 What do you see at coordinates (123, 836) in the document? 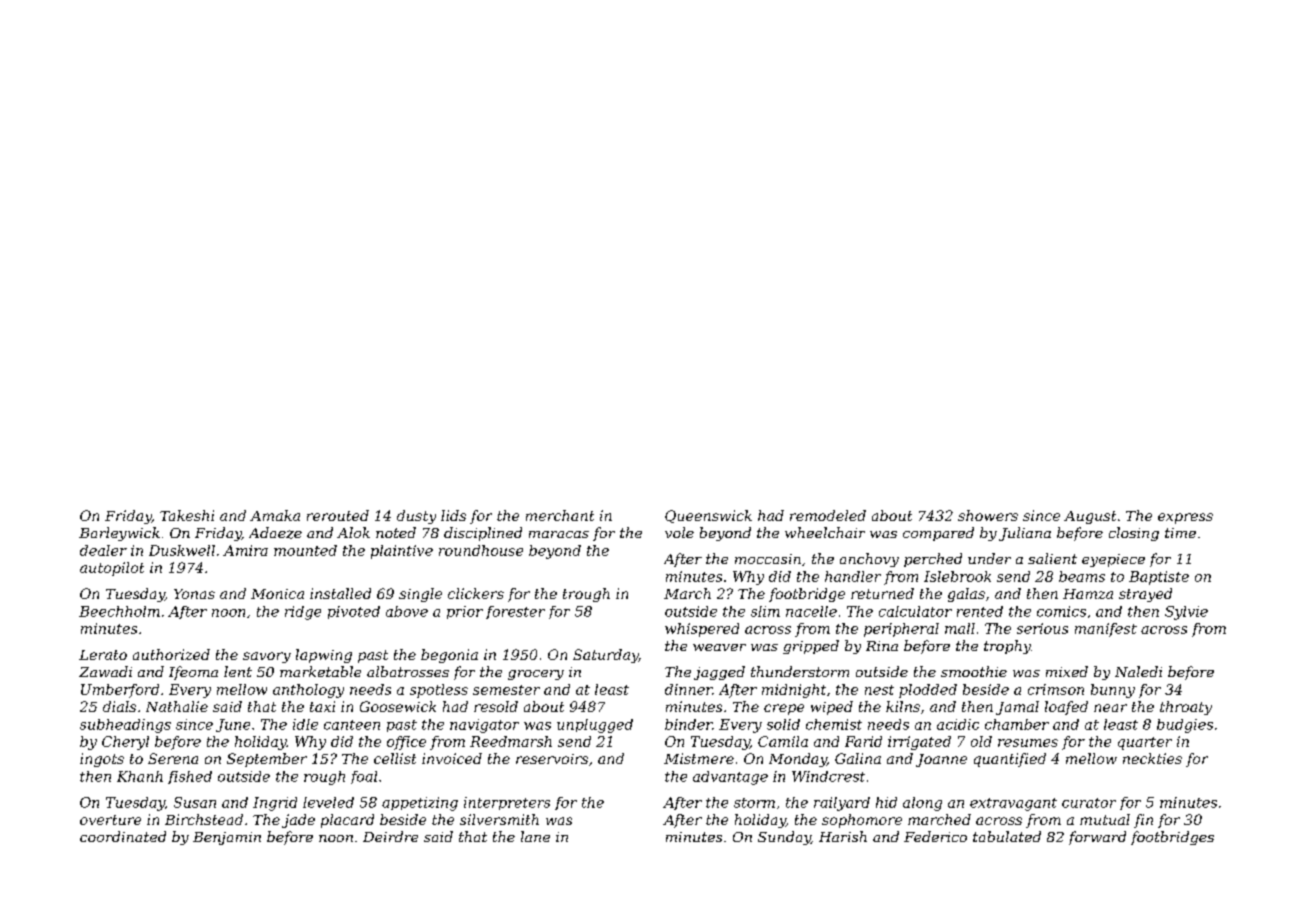
I see `coordinated` at bounding box center [123, 836].
